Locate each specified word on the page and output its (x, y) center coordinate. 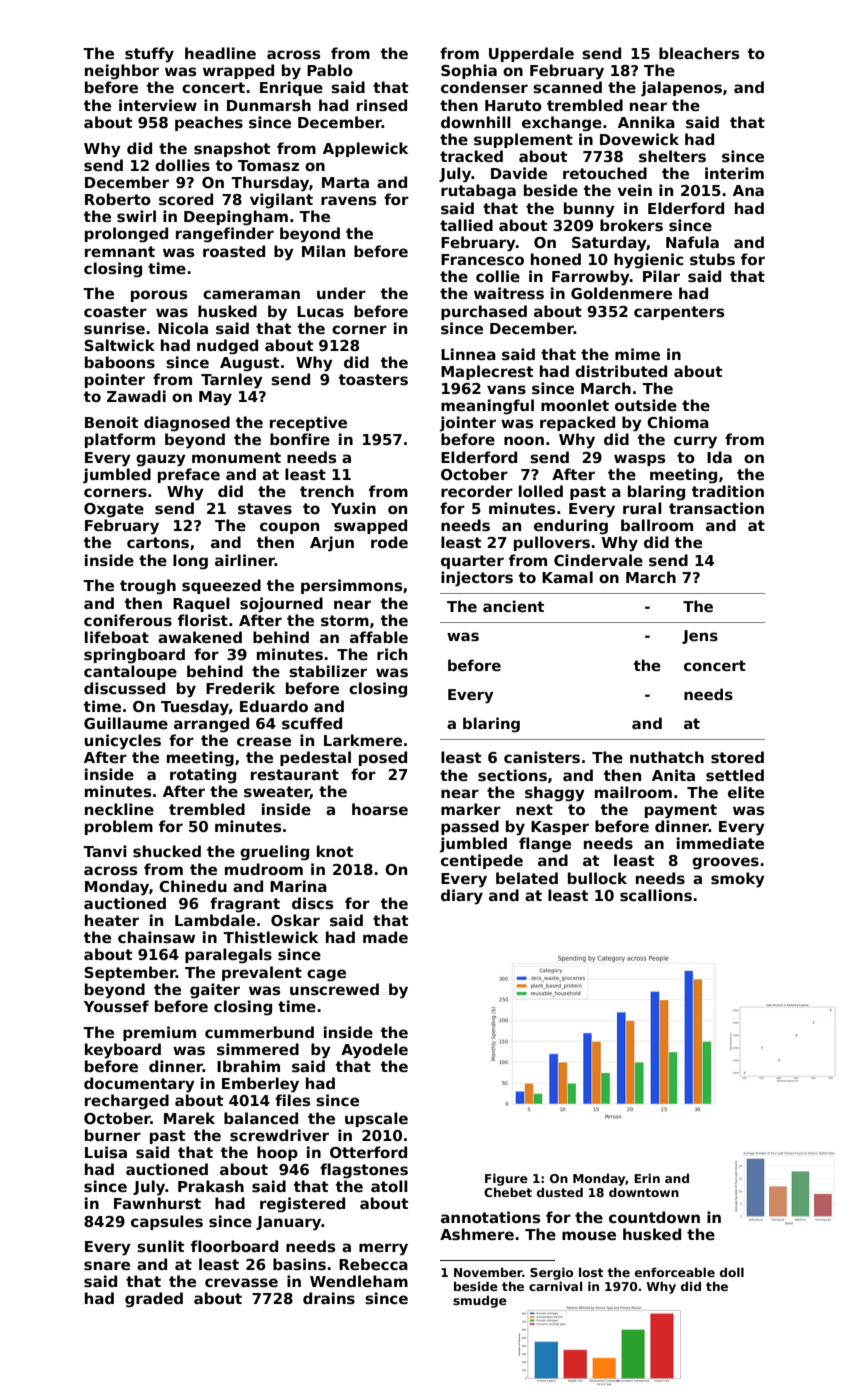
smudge (480, 1301)
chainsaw (156, 937)
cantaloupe (130, 672)
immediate (720, 843)
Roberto (118, 199)
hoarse (380, 809)
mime (637, 354)
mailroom (633, 792)
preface (189, 475)
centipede (482, 861)
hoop (277, 1153)
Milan (323, 251)
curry (695, 442)
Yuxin (353, 508)
